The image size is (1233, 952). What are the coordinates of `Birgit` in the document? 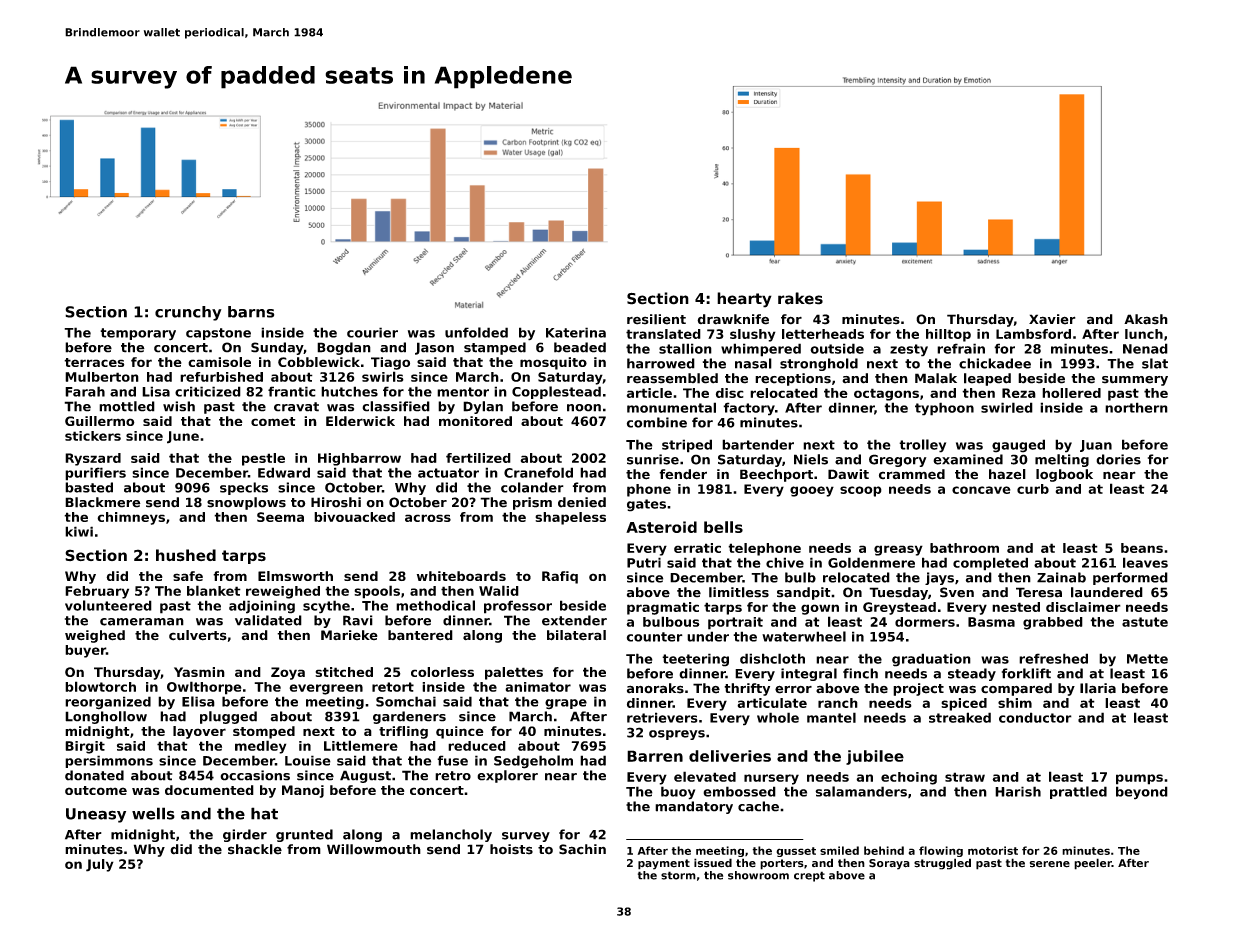 It's located at (85, 747).
